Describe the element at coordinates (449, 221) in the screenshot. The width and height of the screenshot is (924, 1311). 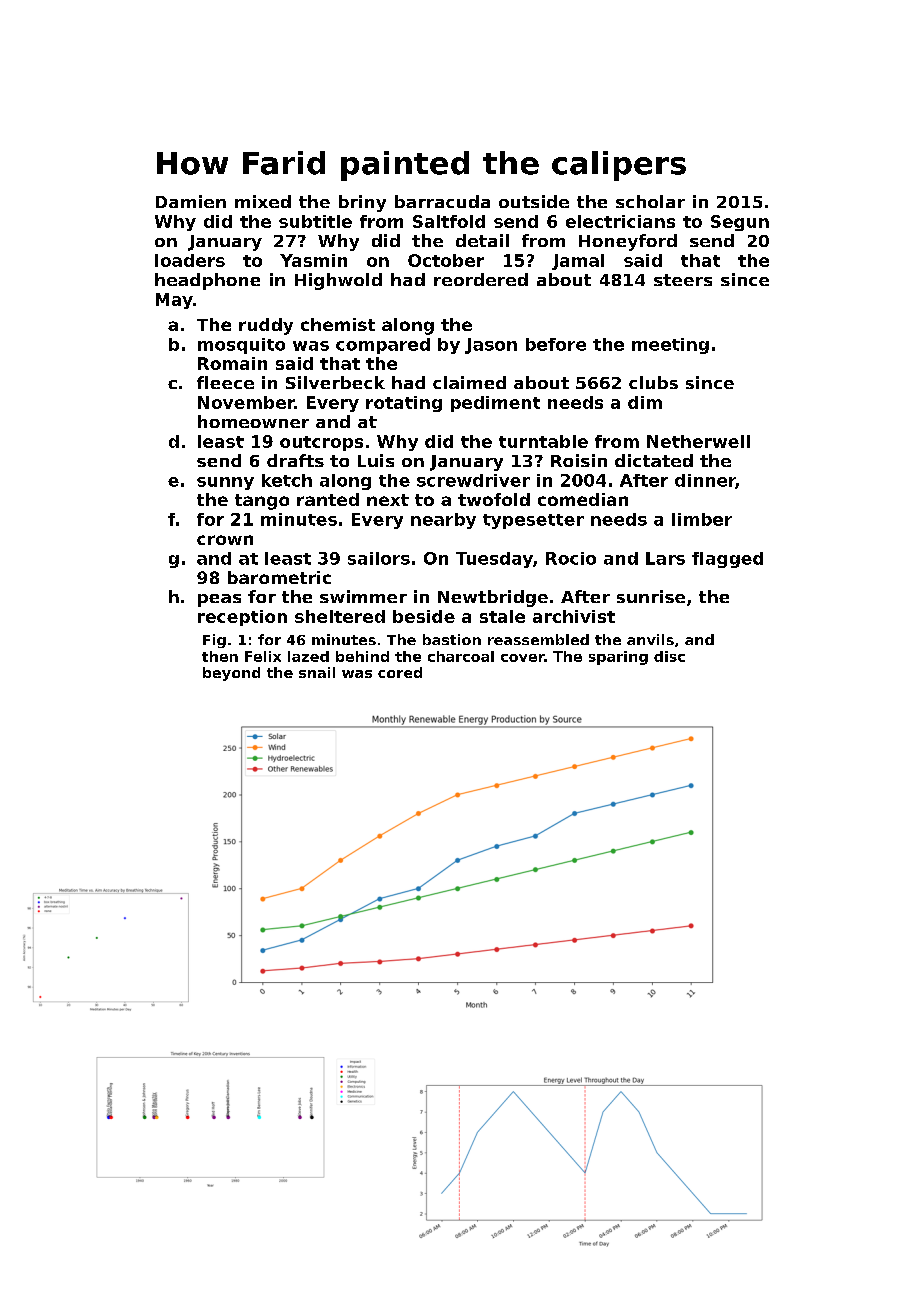
I see `Saltfold` at that location.
